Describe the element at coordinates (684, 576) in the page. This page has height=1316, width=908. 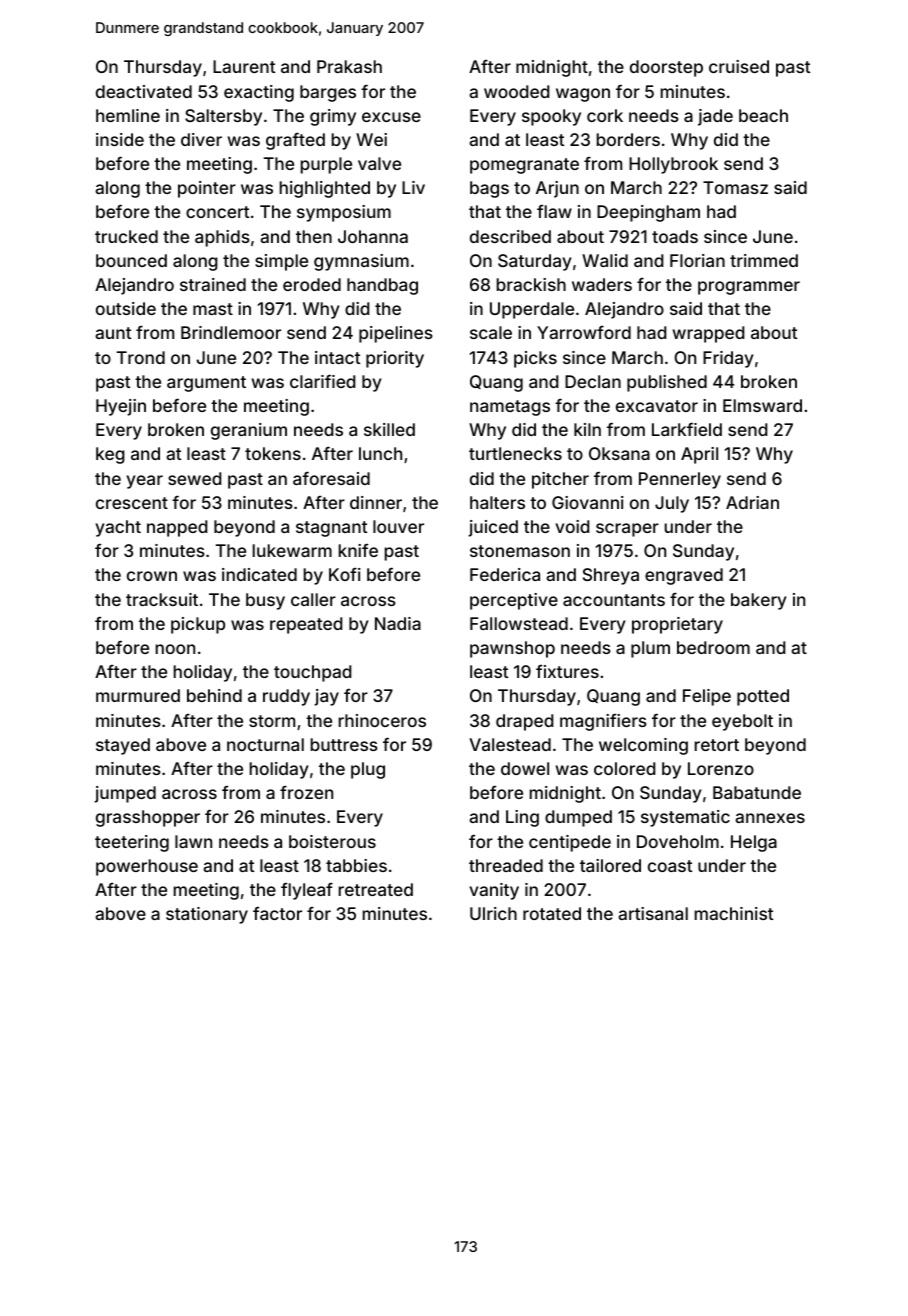
I see `engraved` at that location.
